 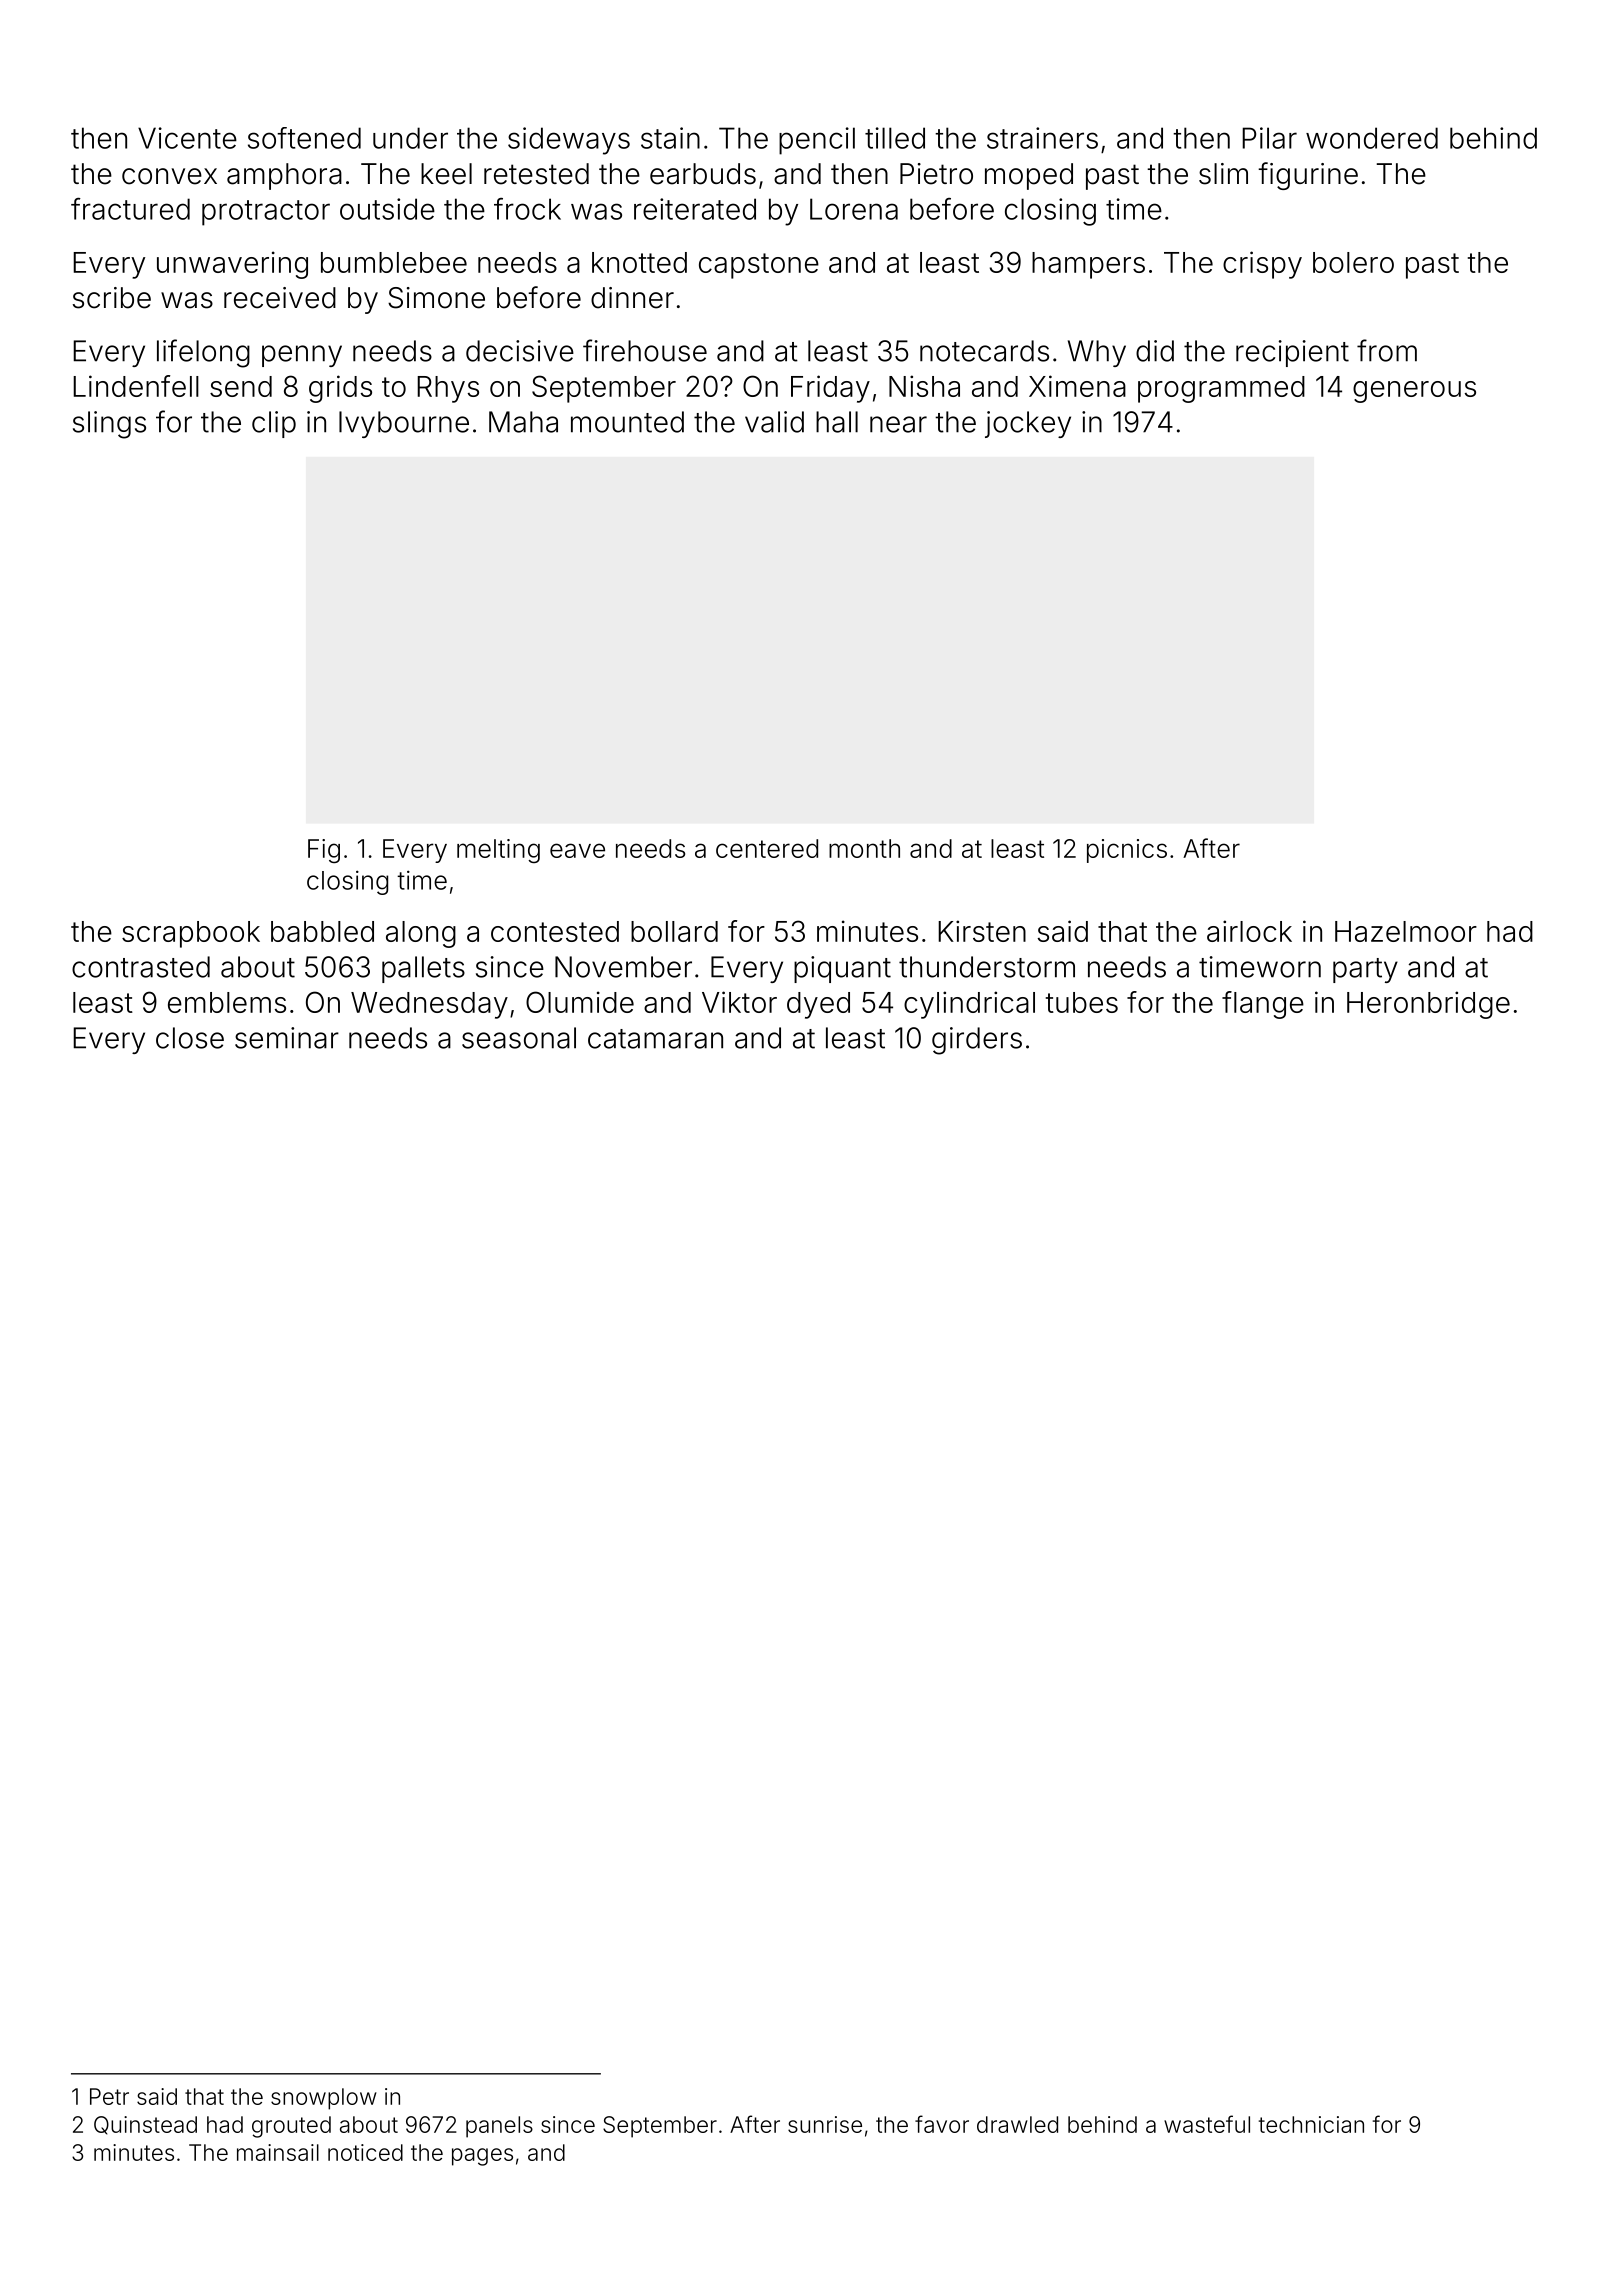 I want to click on Petr, so click(x=109, y=2096).
